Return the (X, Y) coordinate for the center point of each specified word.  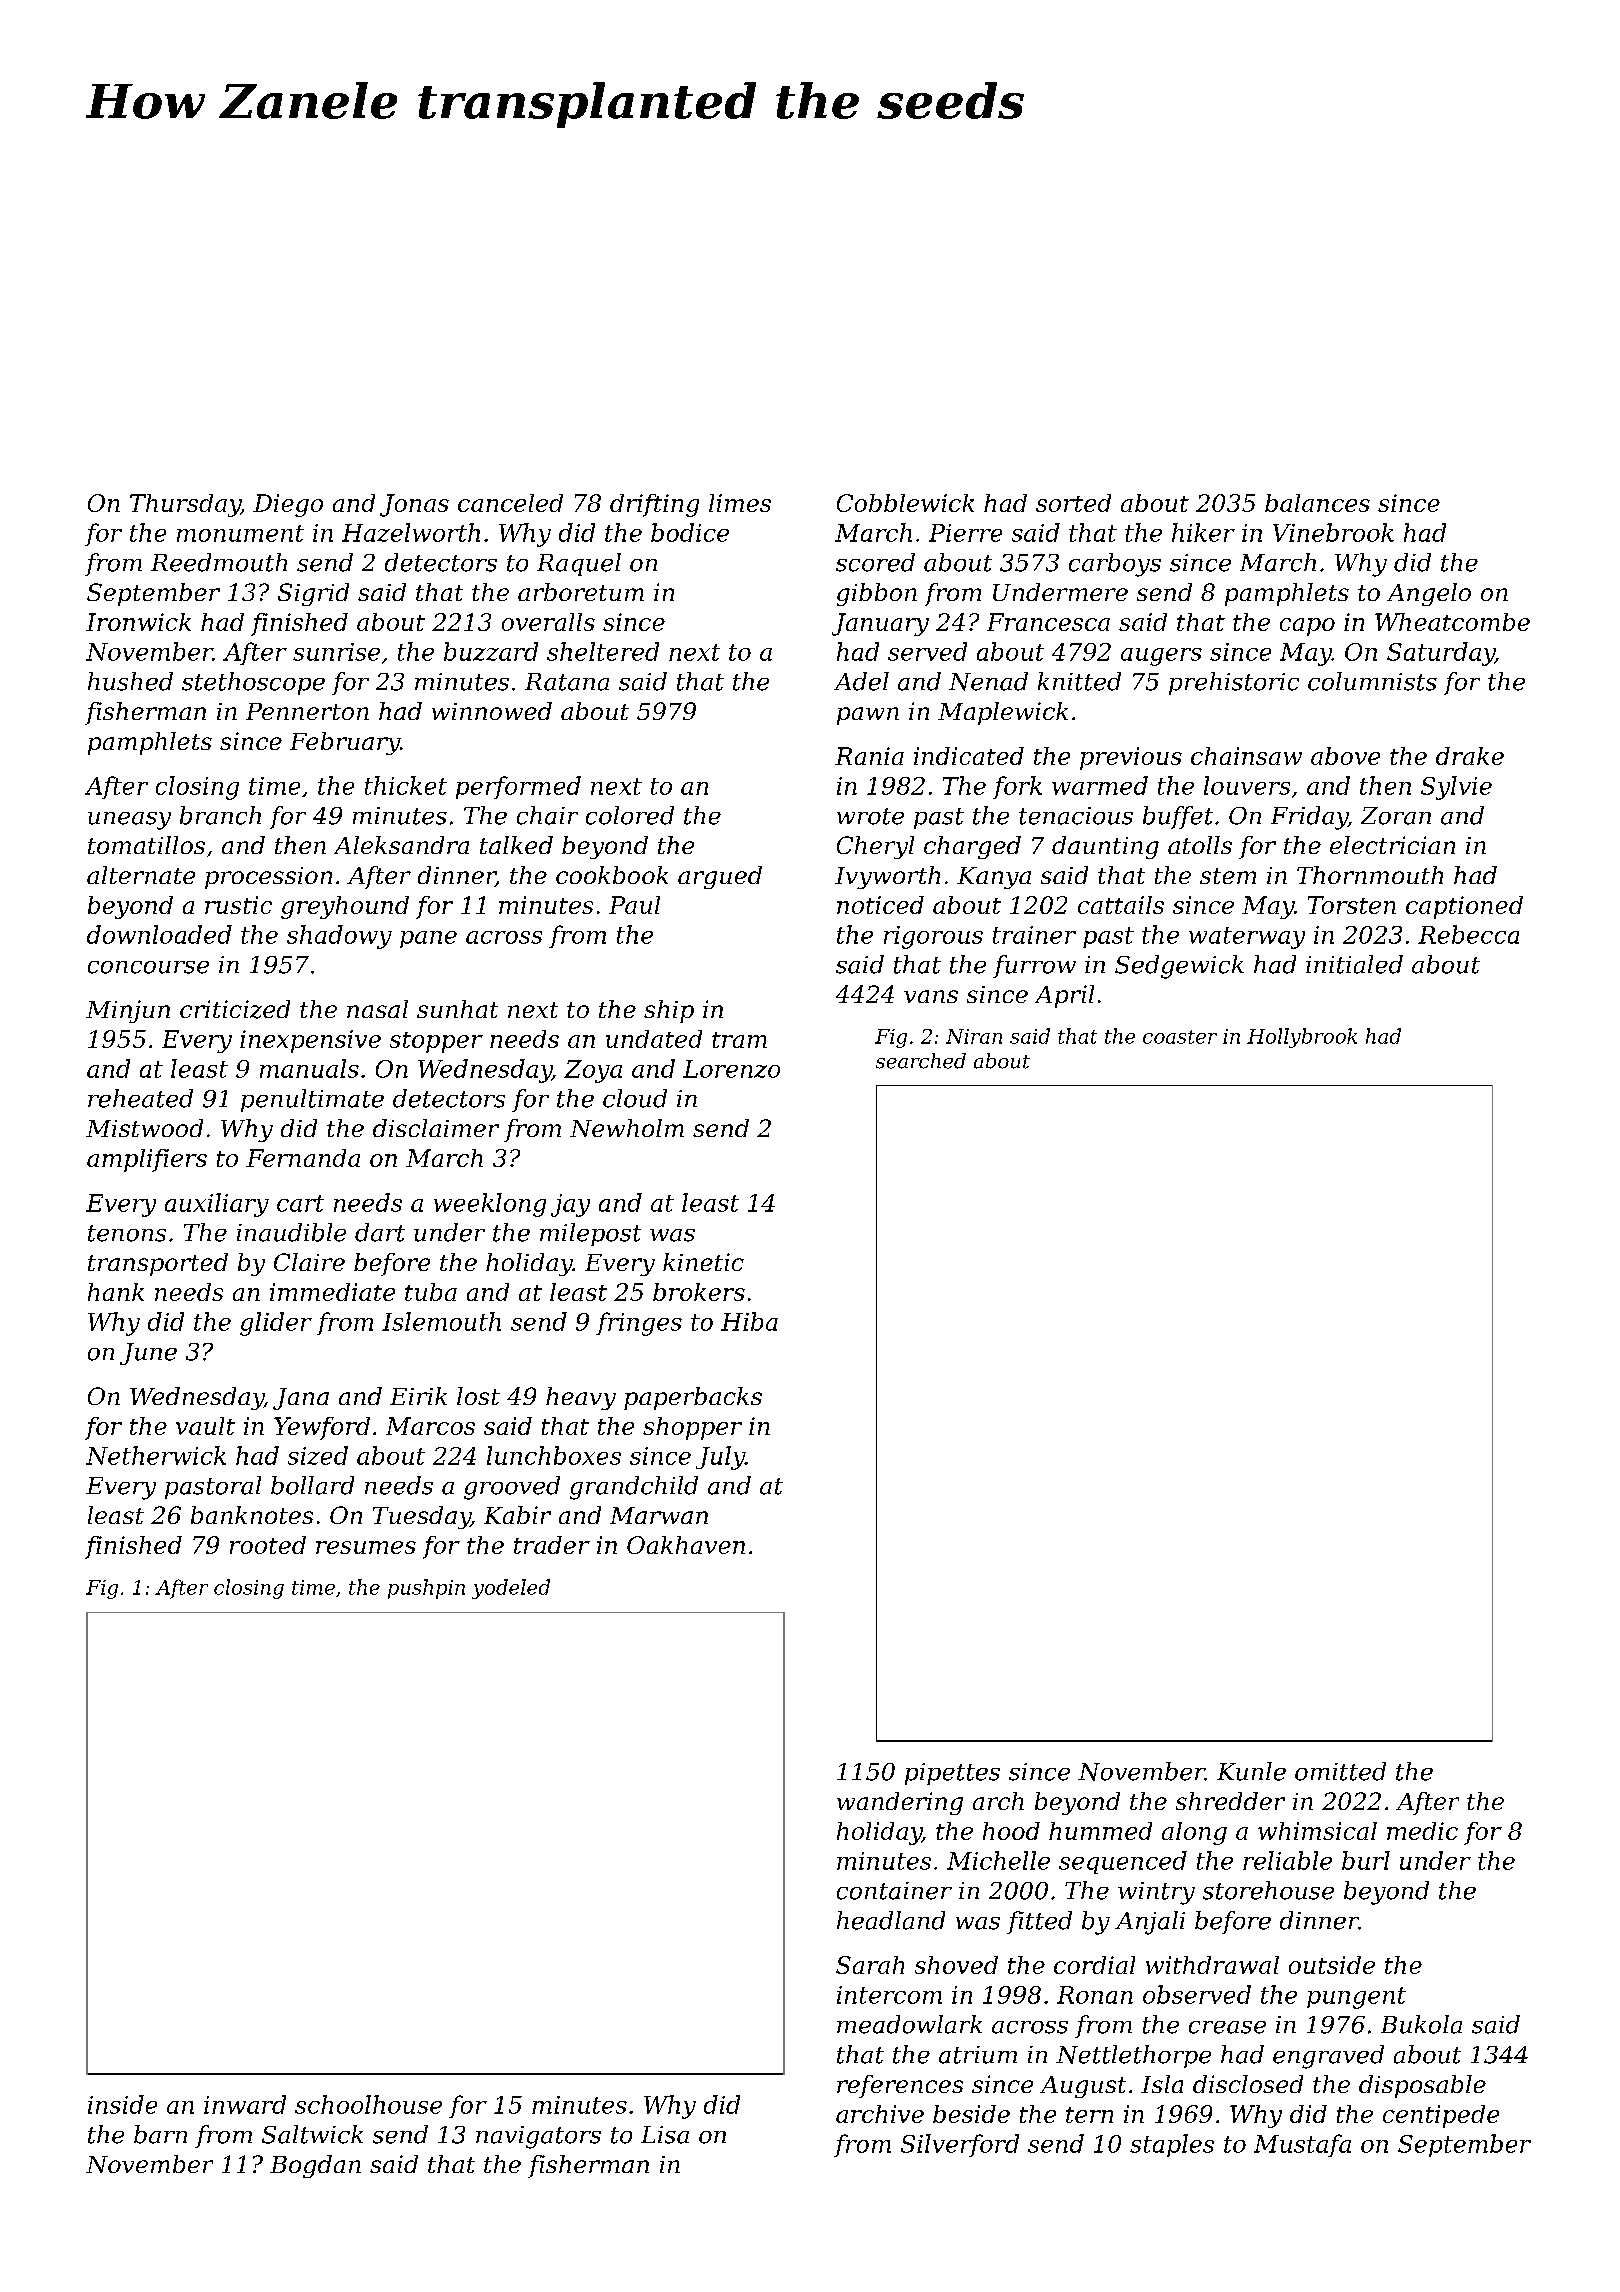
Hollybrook (1302, 1038)
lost (478, 1396)
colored (630, 815)
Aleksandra (401, 845)
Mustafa (1302, 2145)
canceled (510, 503)
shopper (692, 1428)
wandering (900, 1803)
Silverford (960, 2145)
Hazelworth (411, 532)
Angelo (1429, 594)
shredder (1230, 1801)
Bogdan (315, 2166)
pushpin (426, 1589)
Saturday (1441, 654)
